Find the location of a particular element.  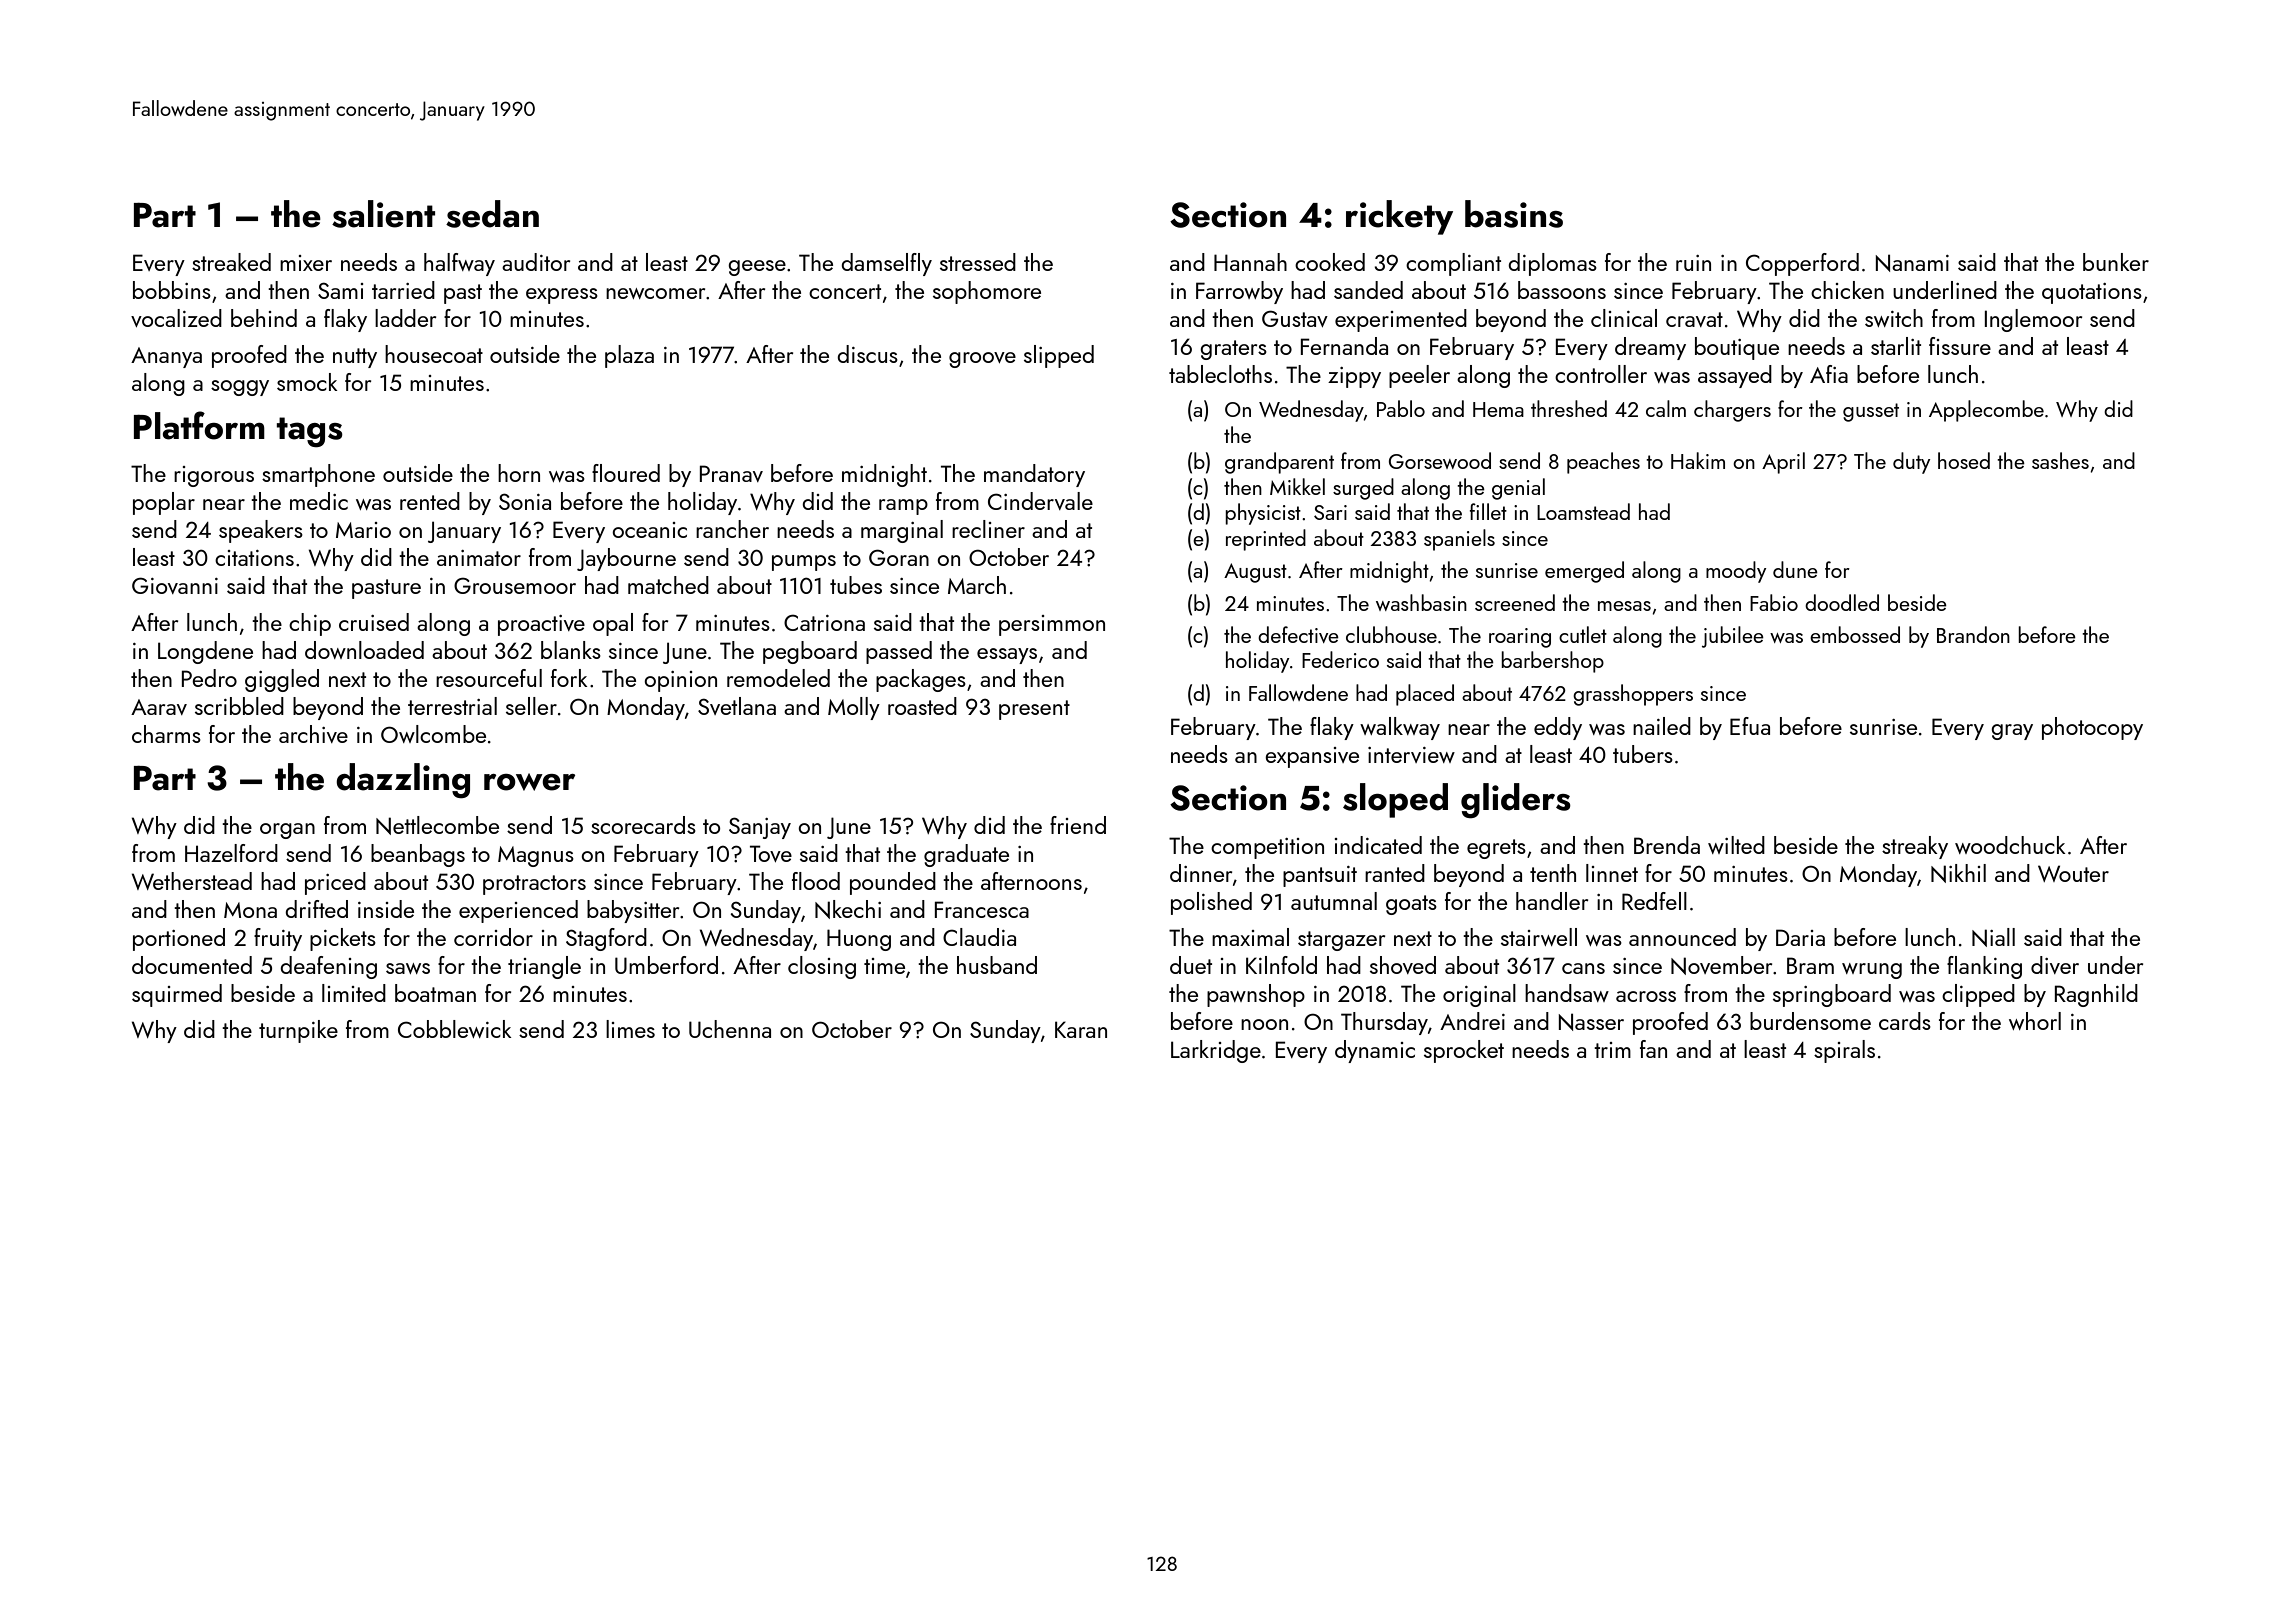

squirmed is located at coordinates (177, 995).
